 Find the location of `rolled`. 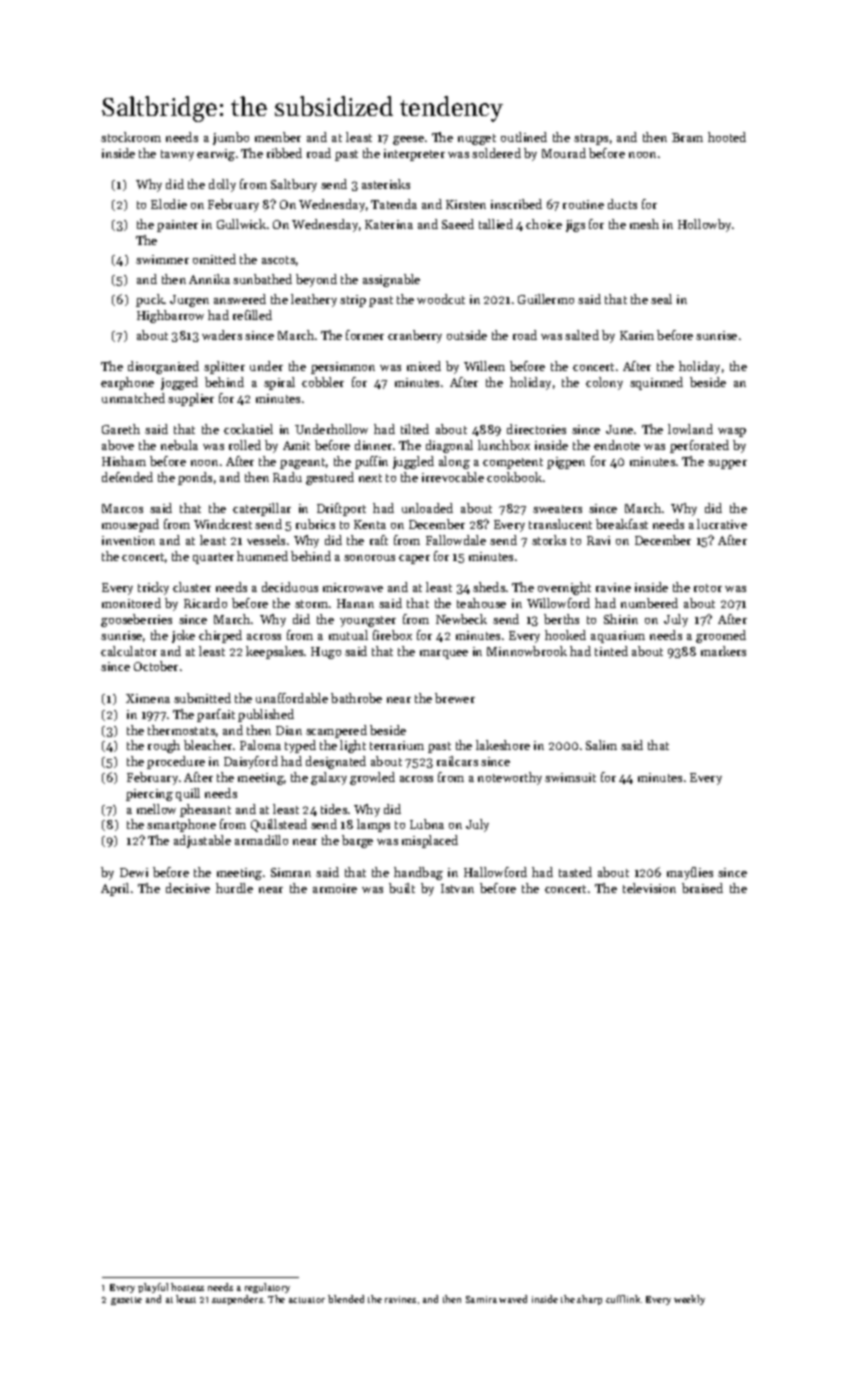

rolled is located at coordinates (245, 445).
